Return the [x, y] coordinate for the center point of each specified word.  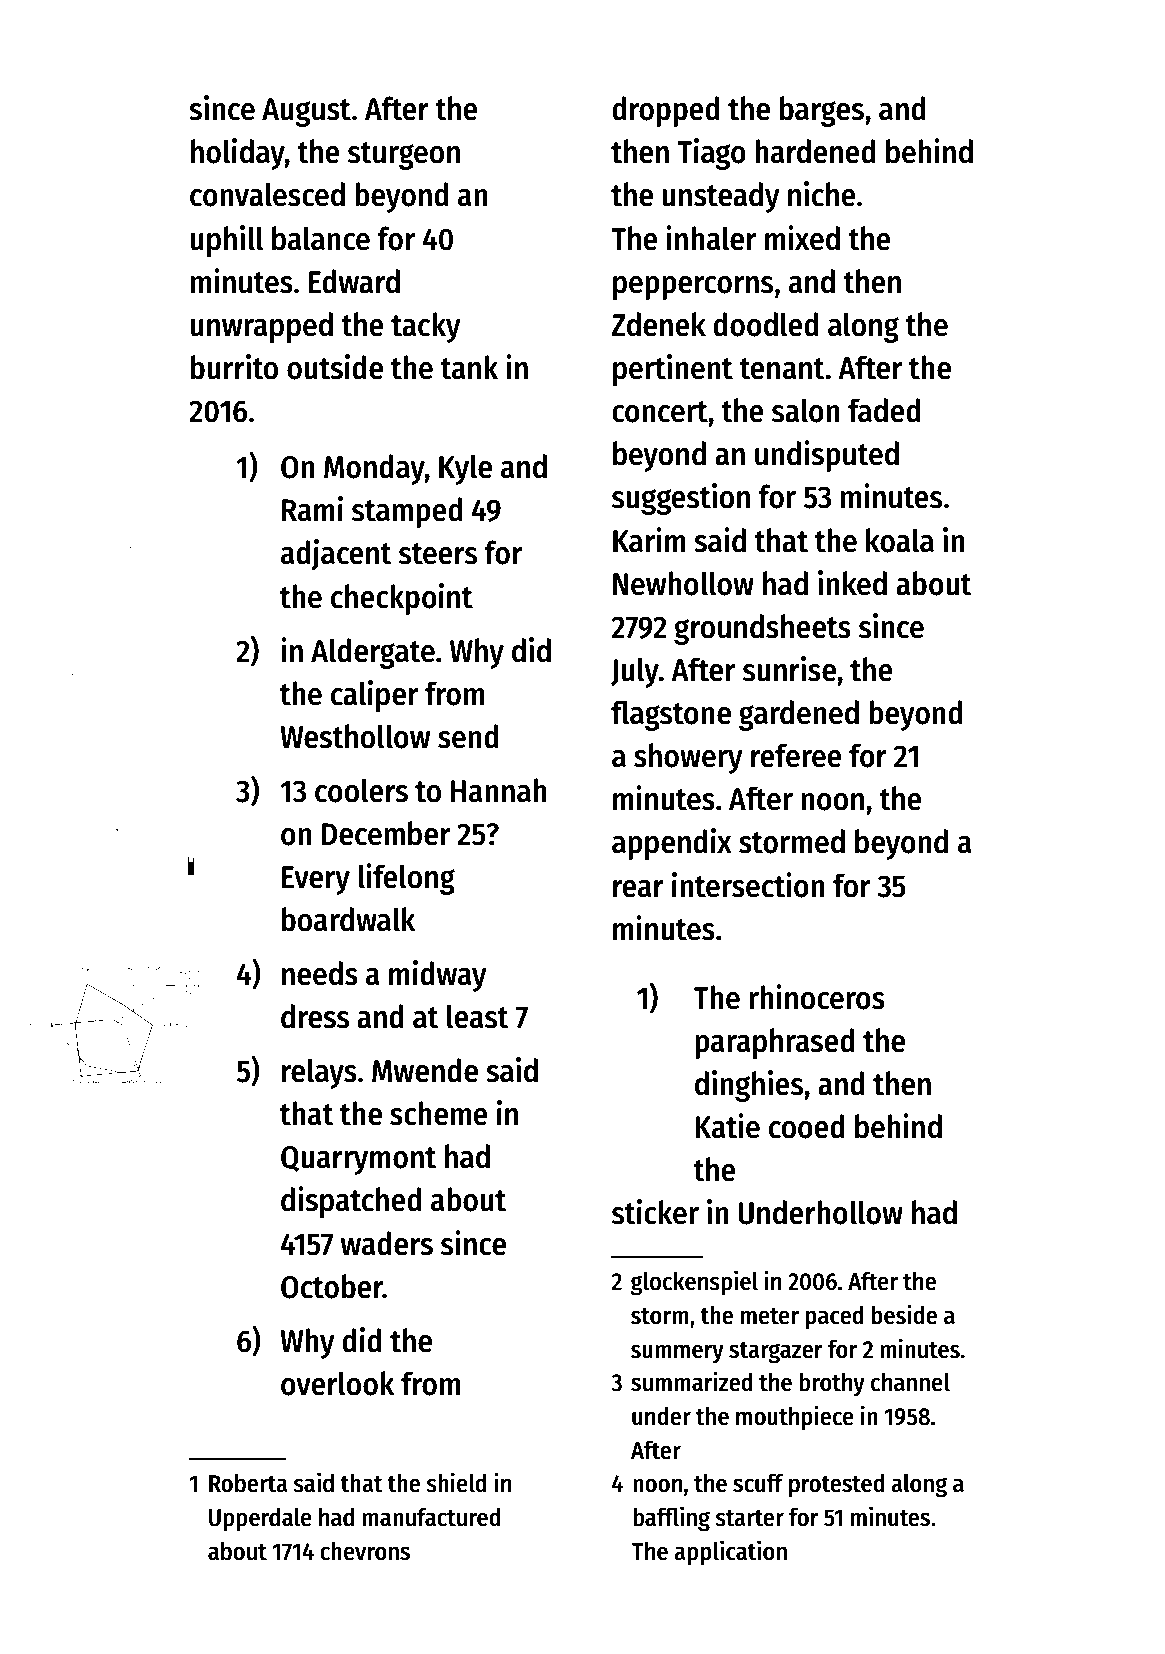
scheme [439, 1113]
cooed [807, 1126]
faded [884, 410]
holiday [238, 154]
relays [319, 1073]
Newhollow [683, 583]
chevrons [365, 1551]
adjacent [336, 555]
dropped [666, 111]
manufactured [431, 1517]
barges [822, 111]
